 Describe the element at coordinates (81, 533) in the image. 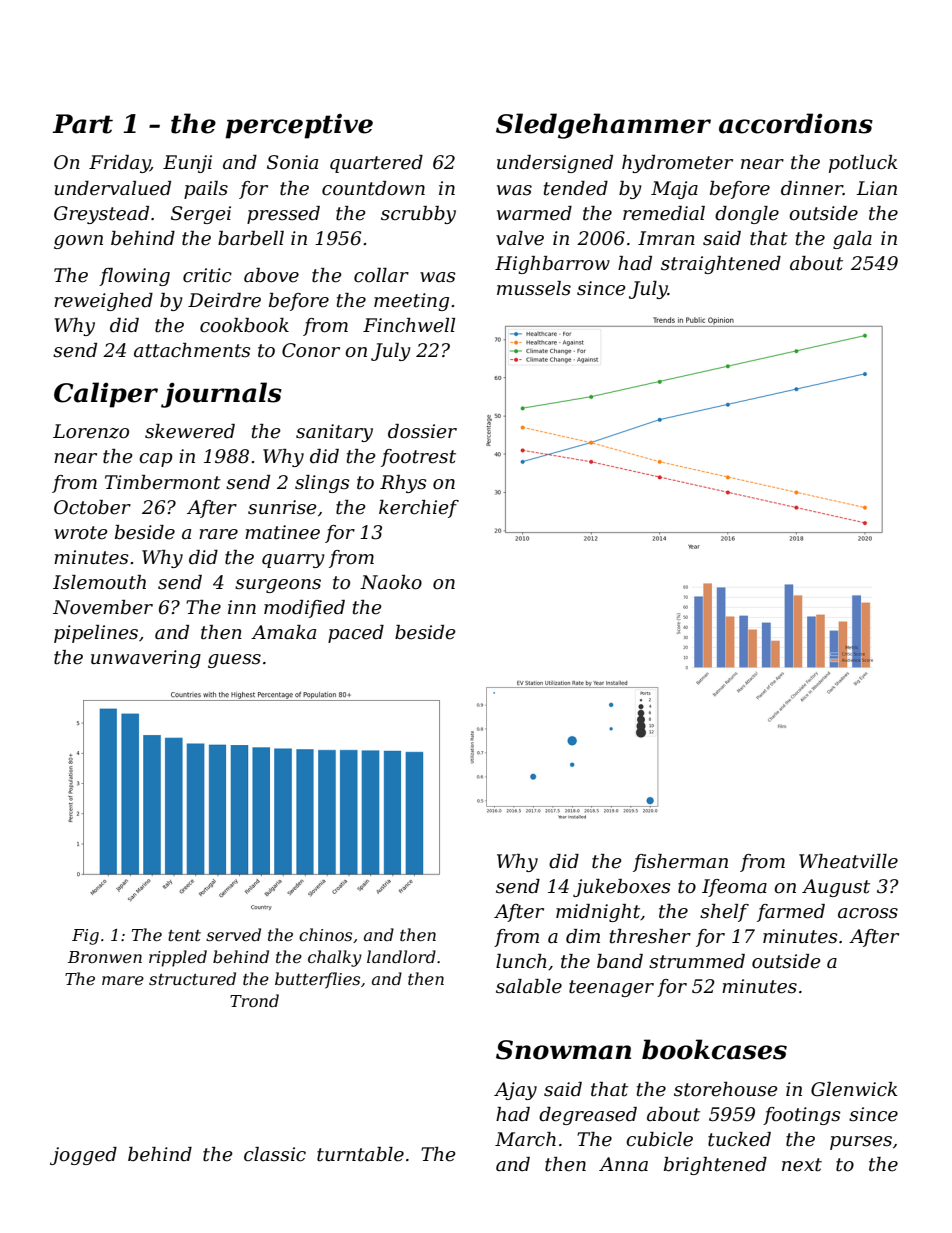

I see `wrote` at that location.
